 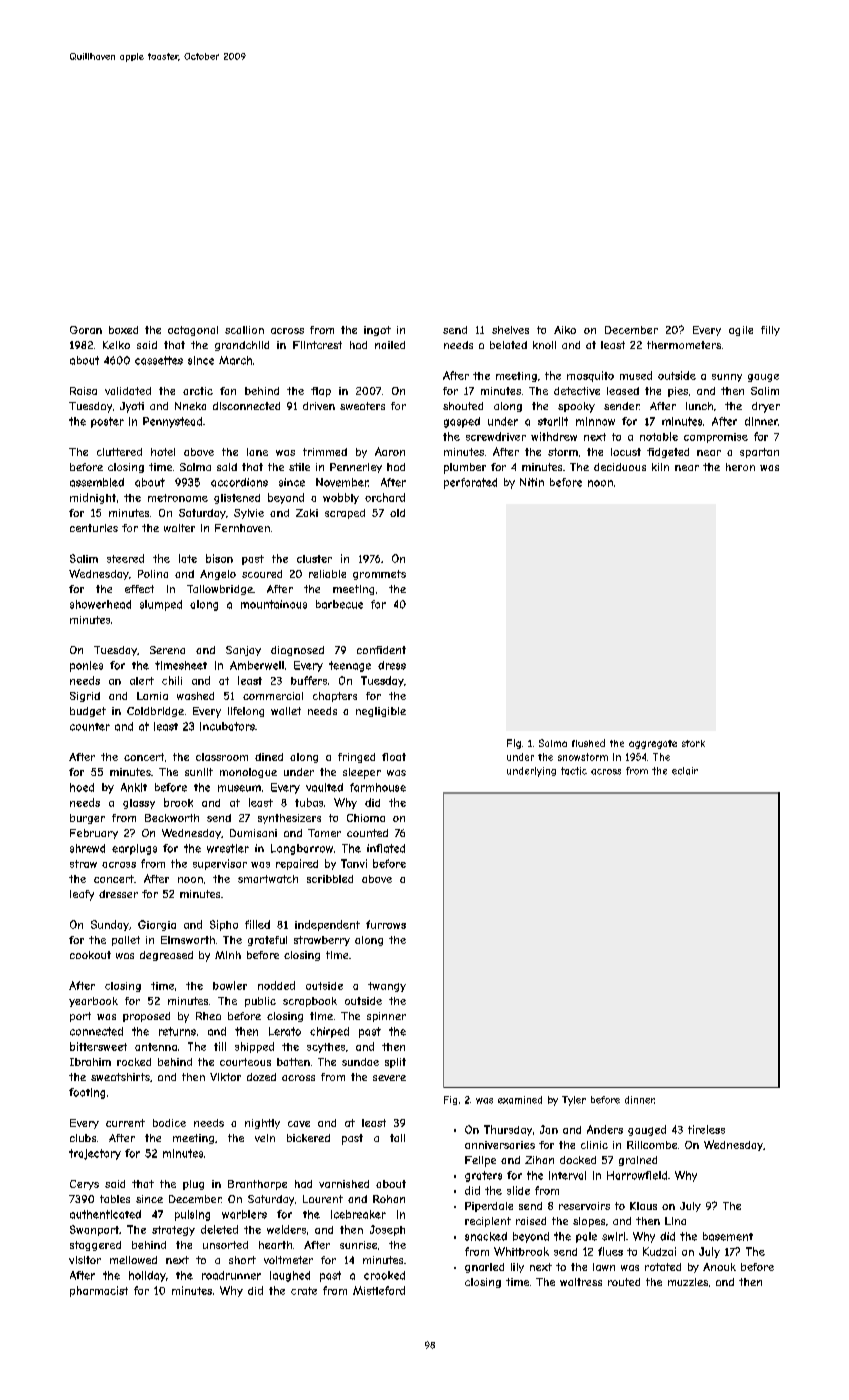 What do you see at coordinates (685, 771) in the screenshot?
I see `eclair` at bounding box center [685, 771].
